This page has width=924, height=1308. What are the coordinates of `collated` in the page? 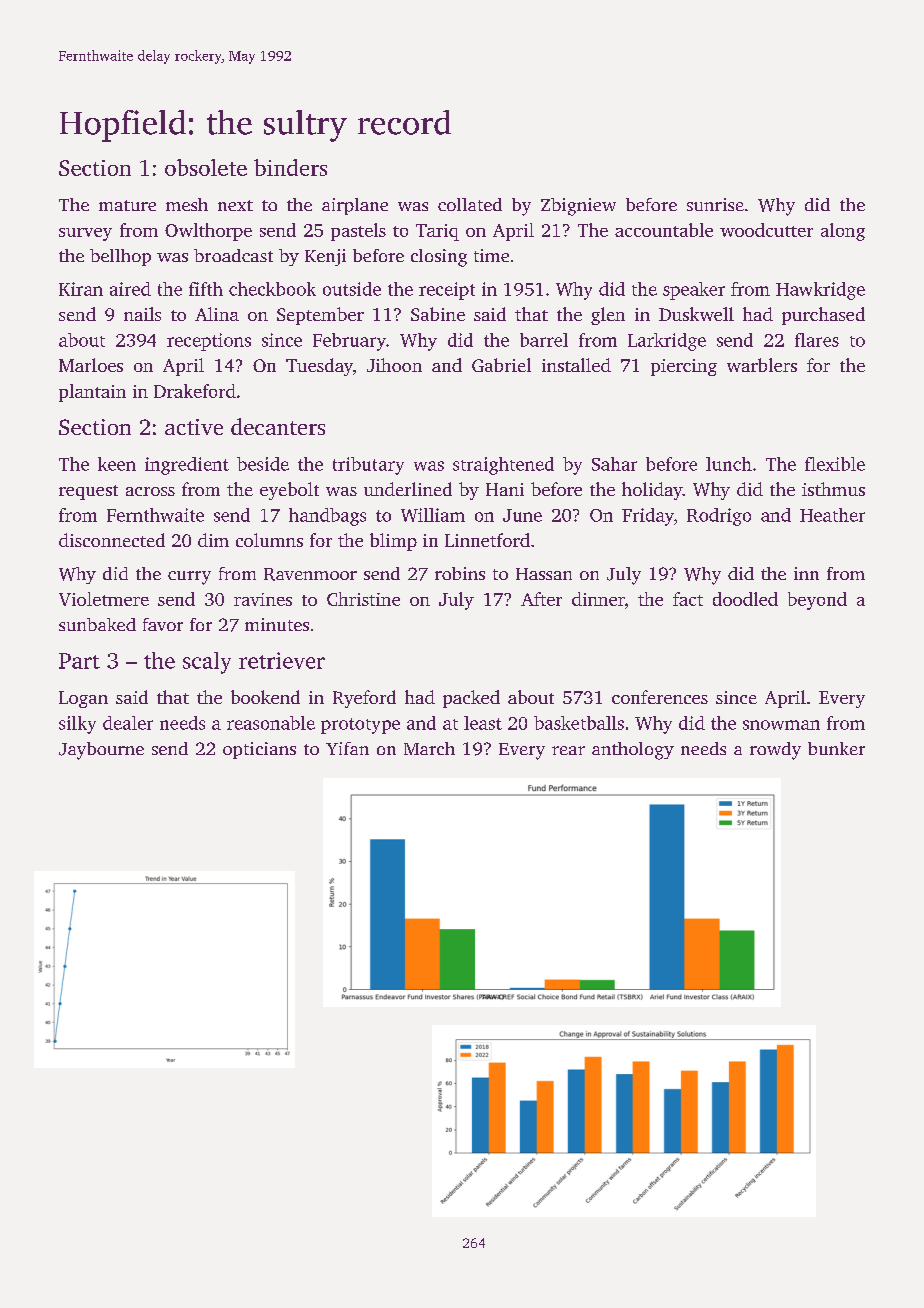 It's located at (470, 204).
